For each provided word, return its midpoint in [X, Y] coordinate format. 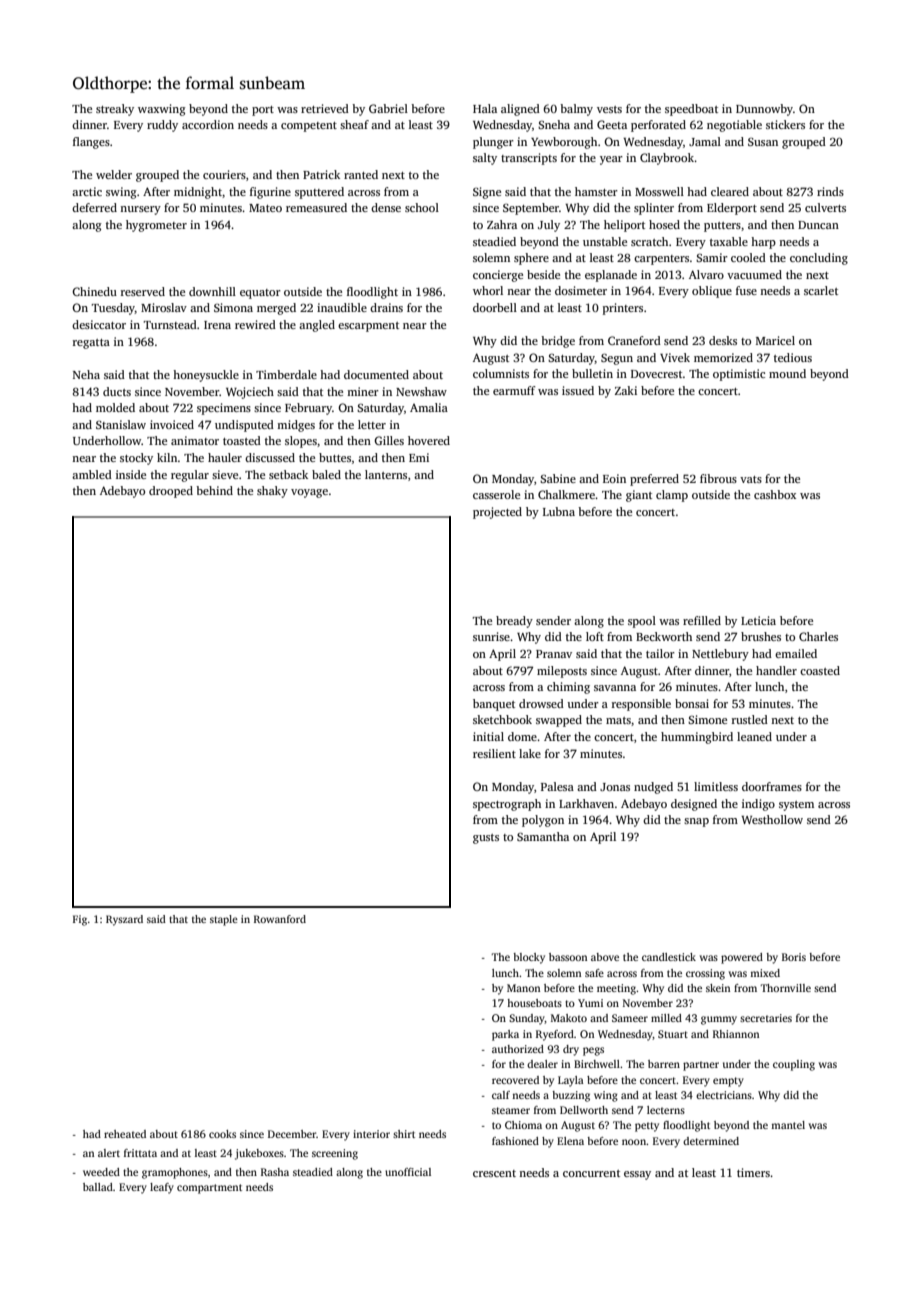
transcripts [529, 159]
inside [131, 474]
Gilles [389, 440]
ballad [98, 1187]
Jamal [705, 141]
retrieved [325, 108]
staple [224, 920]
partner [701, 1066]
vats [751, 479]
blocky [529, 958]
